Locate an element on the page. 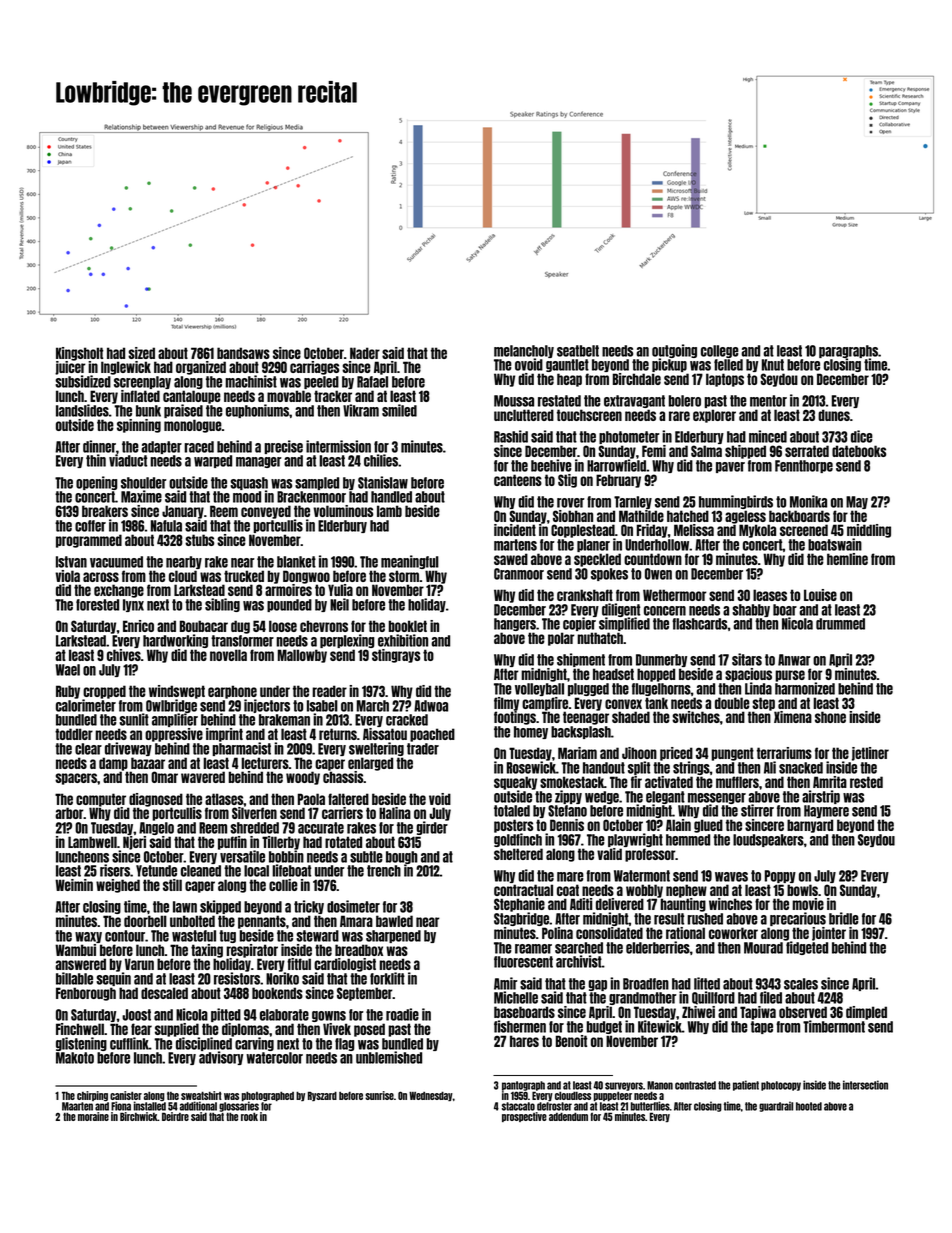  Knut is located at coordinates (773, 365).
